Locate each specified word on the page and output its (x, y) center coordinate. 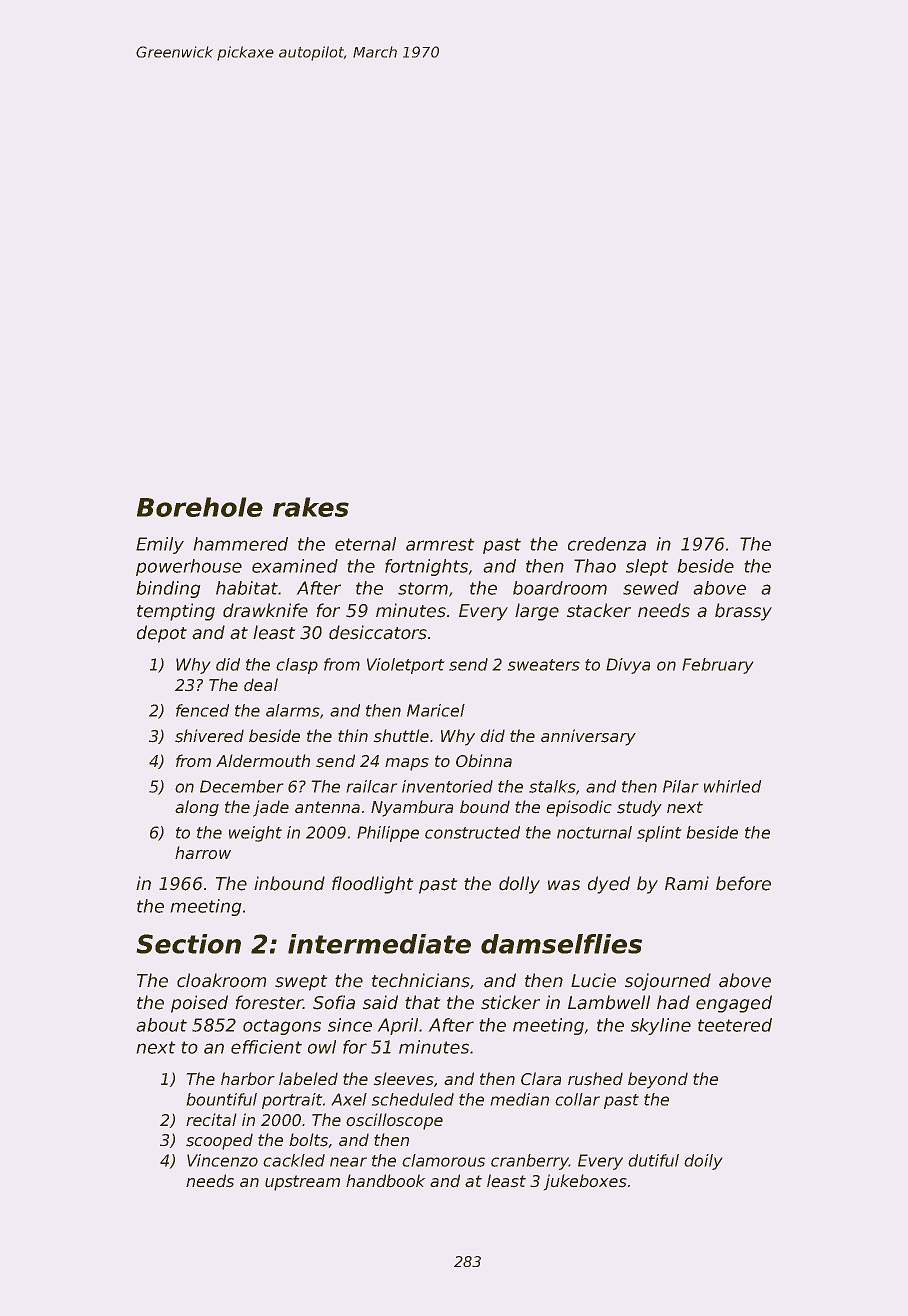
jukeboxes (585, 1182)
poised (199, 1004)
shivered (209, 736)
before (743, 883)
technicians (421, 980)
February (718, 666)
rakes (311, 507)
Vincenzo (222, 1160)
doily (703, 1162)
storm (423, 588)
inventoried (447, 786)
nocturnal (594, 832)
